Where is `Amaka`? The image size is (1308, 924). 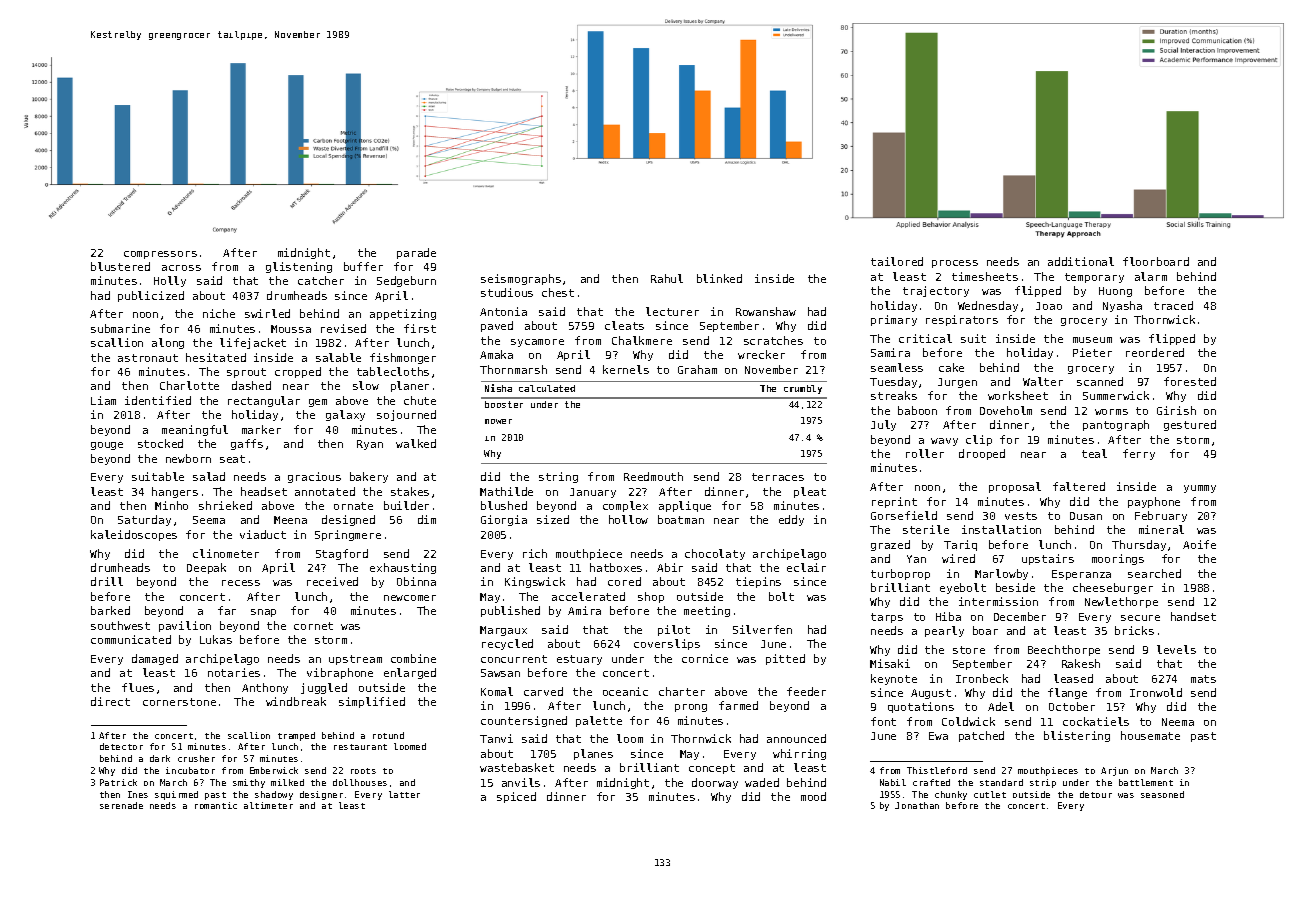
Amaka is located at coordinates (496, 354).
